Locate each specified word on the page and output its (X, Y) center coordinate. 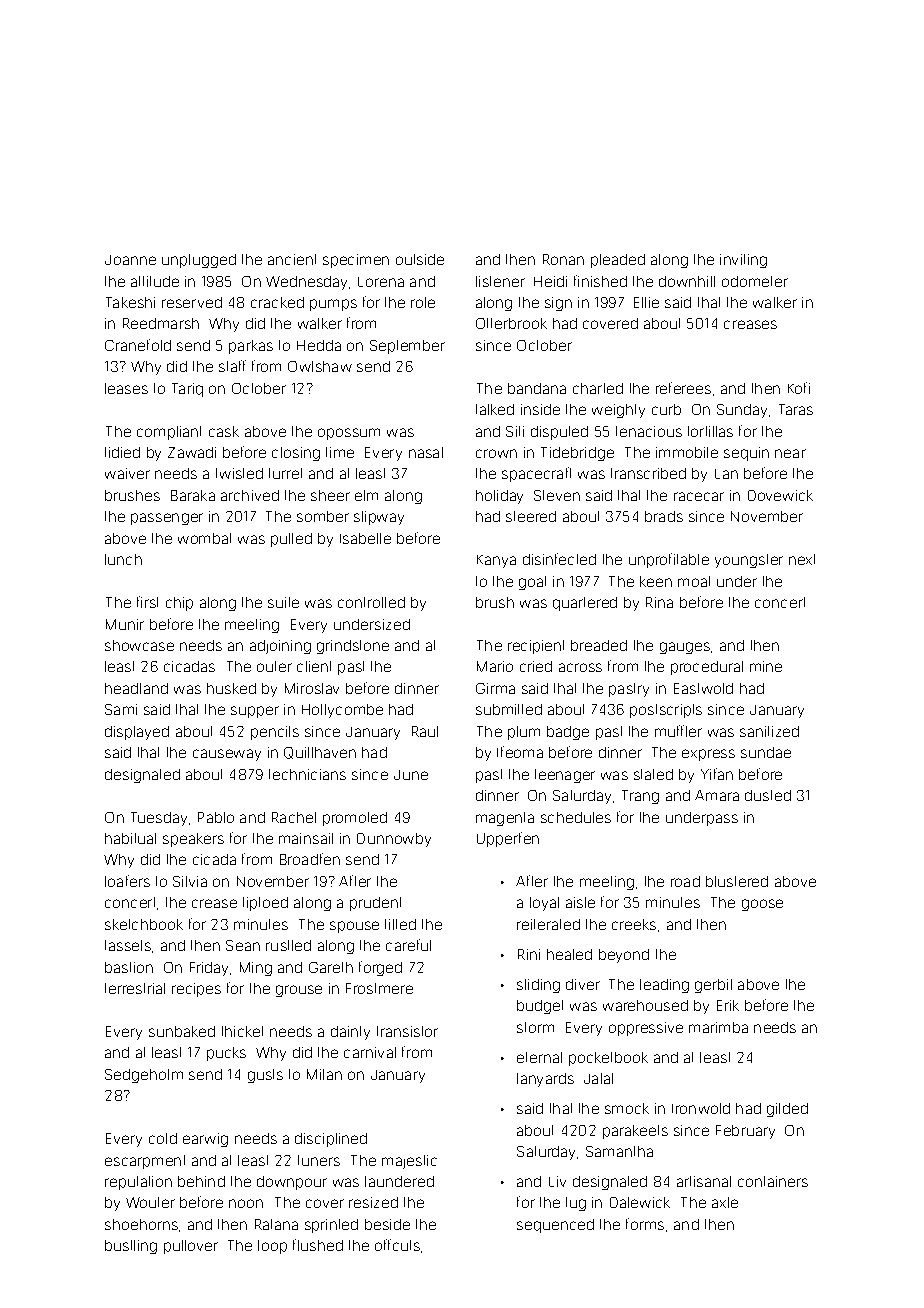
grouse (299, 991)
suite (283, 602)
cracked (277, 302)
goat (532, 583)
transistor (407, 1031)
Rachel (294, 817)
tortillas (710, 431)
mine (766, 666)
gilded (787, 1110)
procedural (707, 668)
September (407, 347)
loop (272, 1247)
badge (568, 733)
